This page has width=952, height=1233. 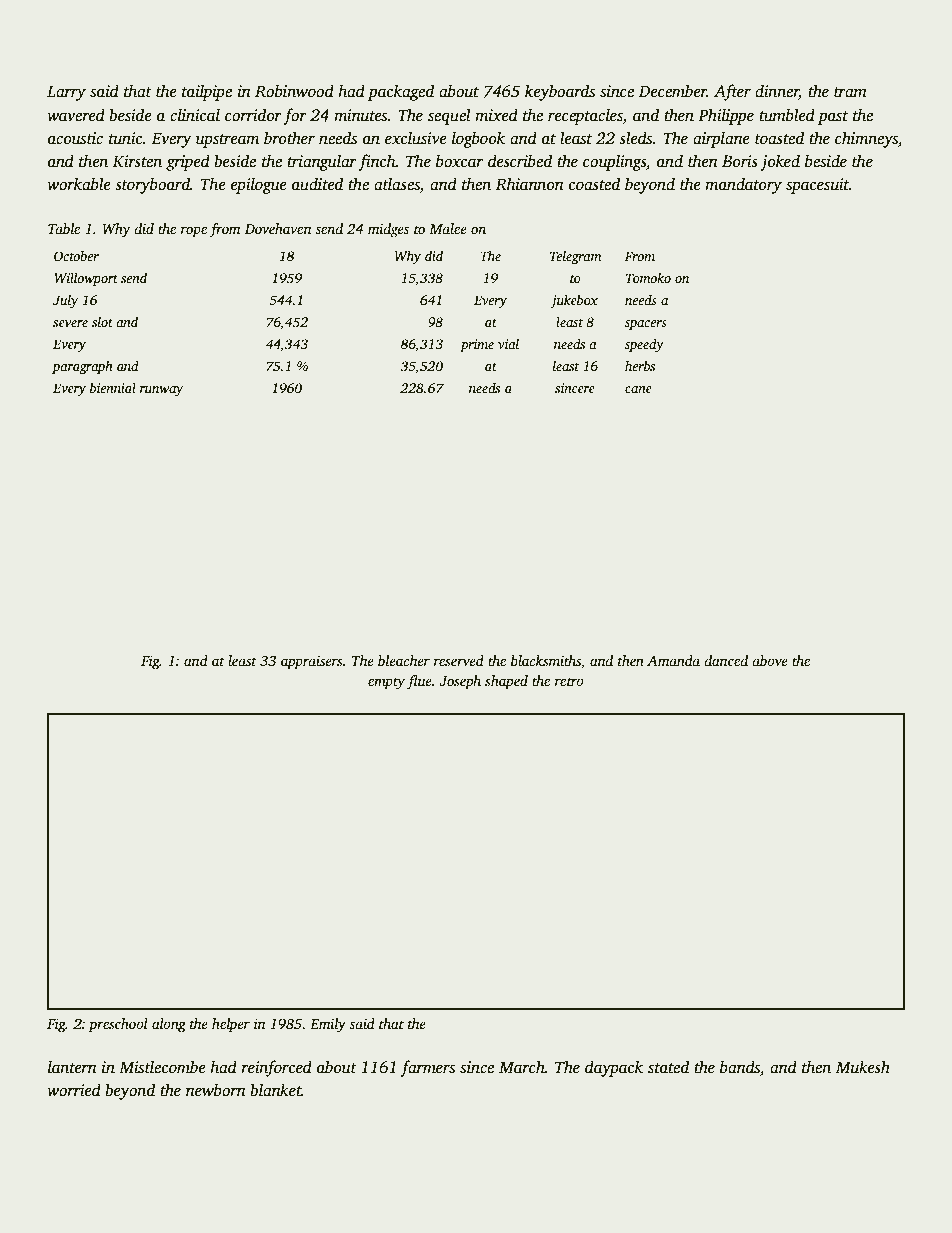 What do you see at coordinates (207, 92) in the page?
I see `tailpipe` at bounding box center [207, 92].
